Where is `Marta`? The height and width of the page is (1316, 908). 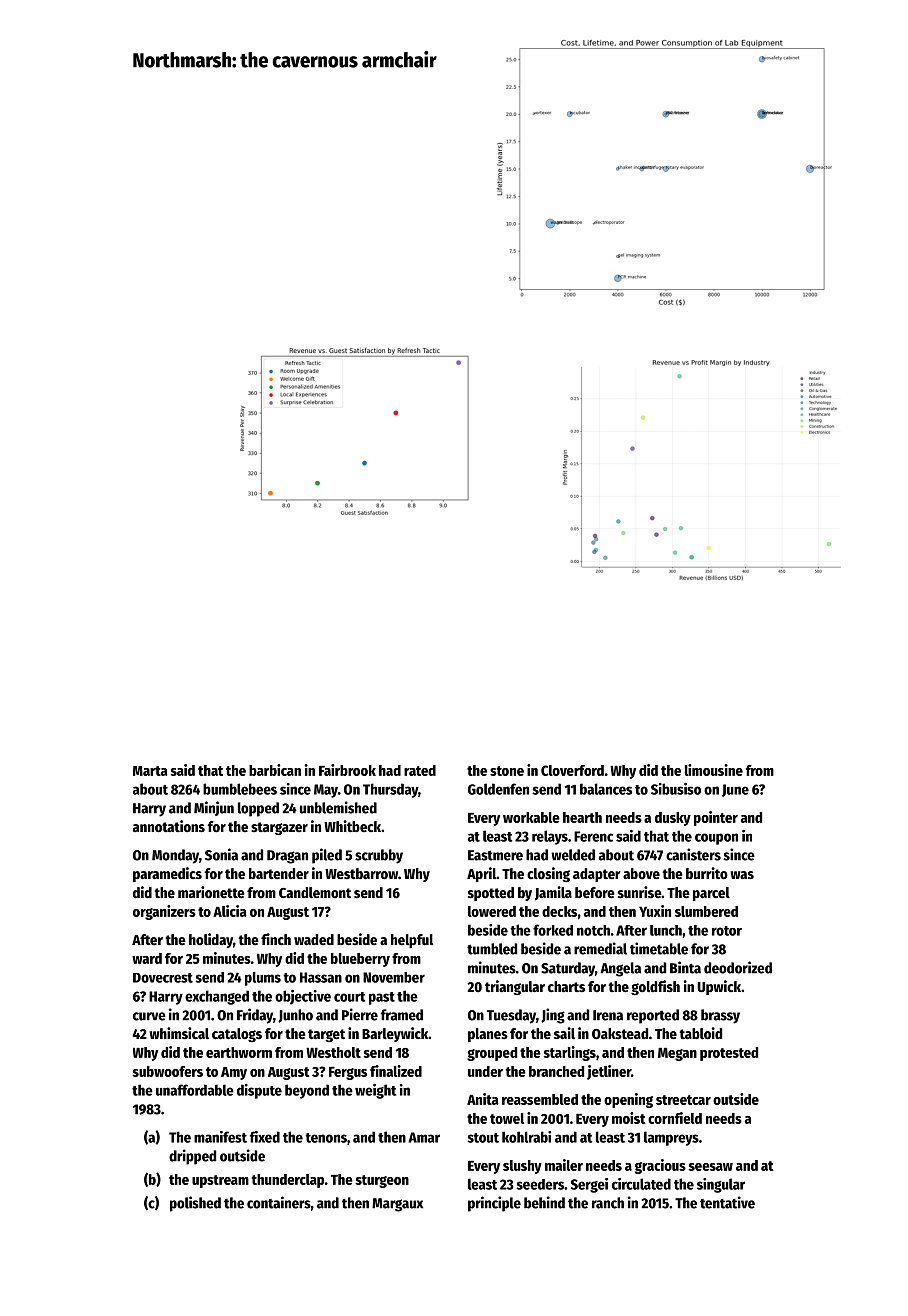 Marta is located at coordinates (150, 771).
